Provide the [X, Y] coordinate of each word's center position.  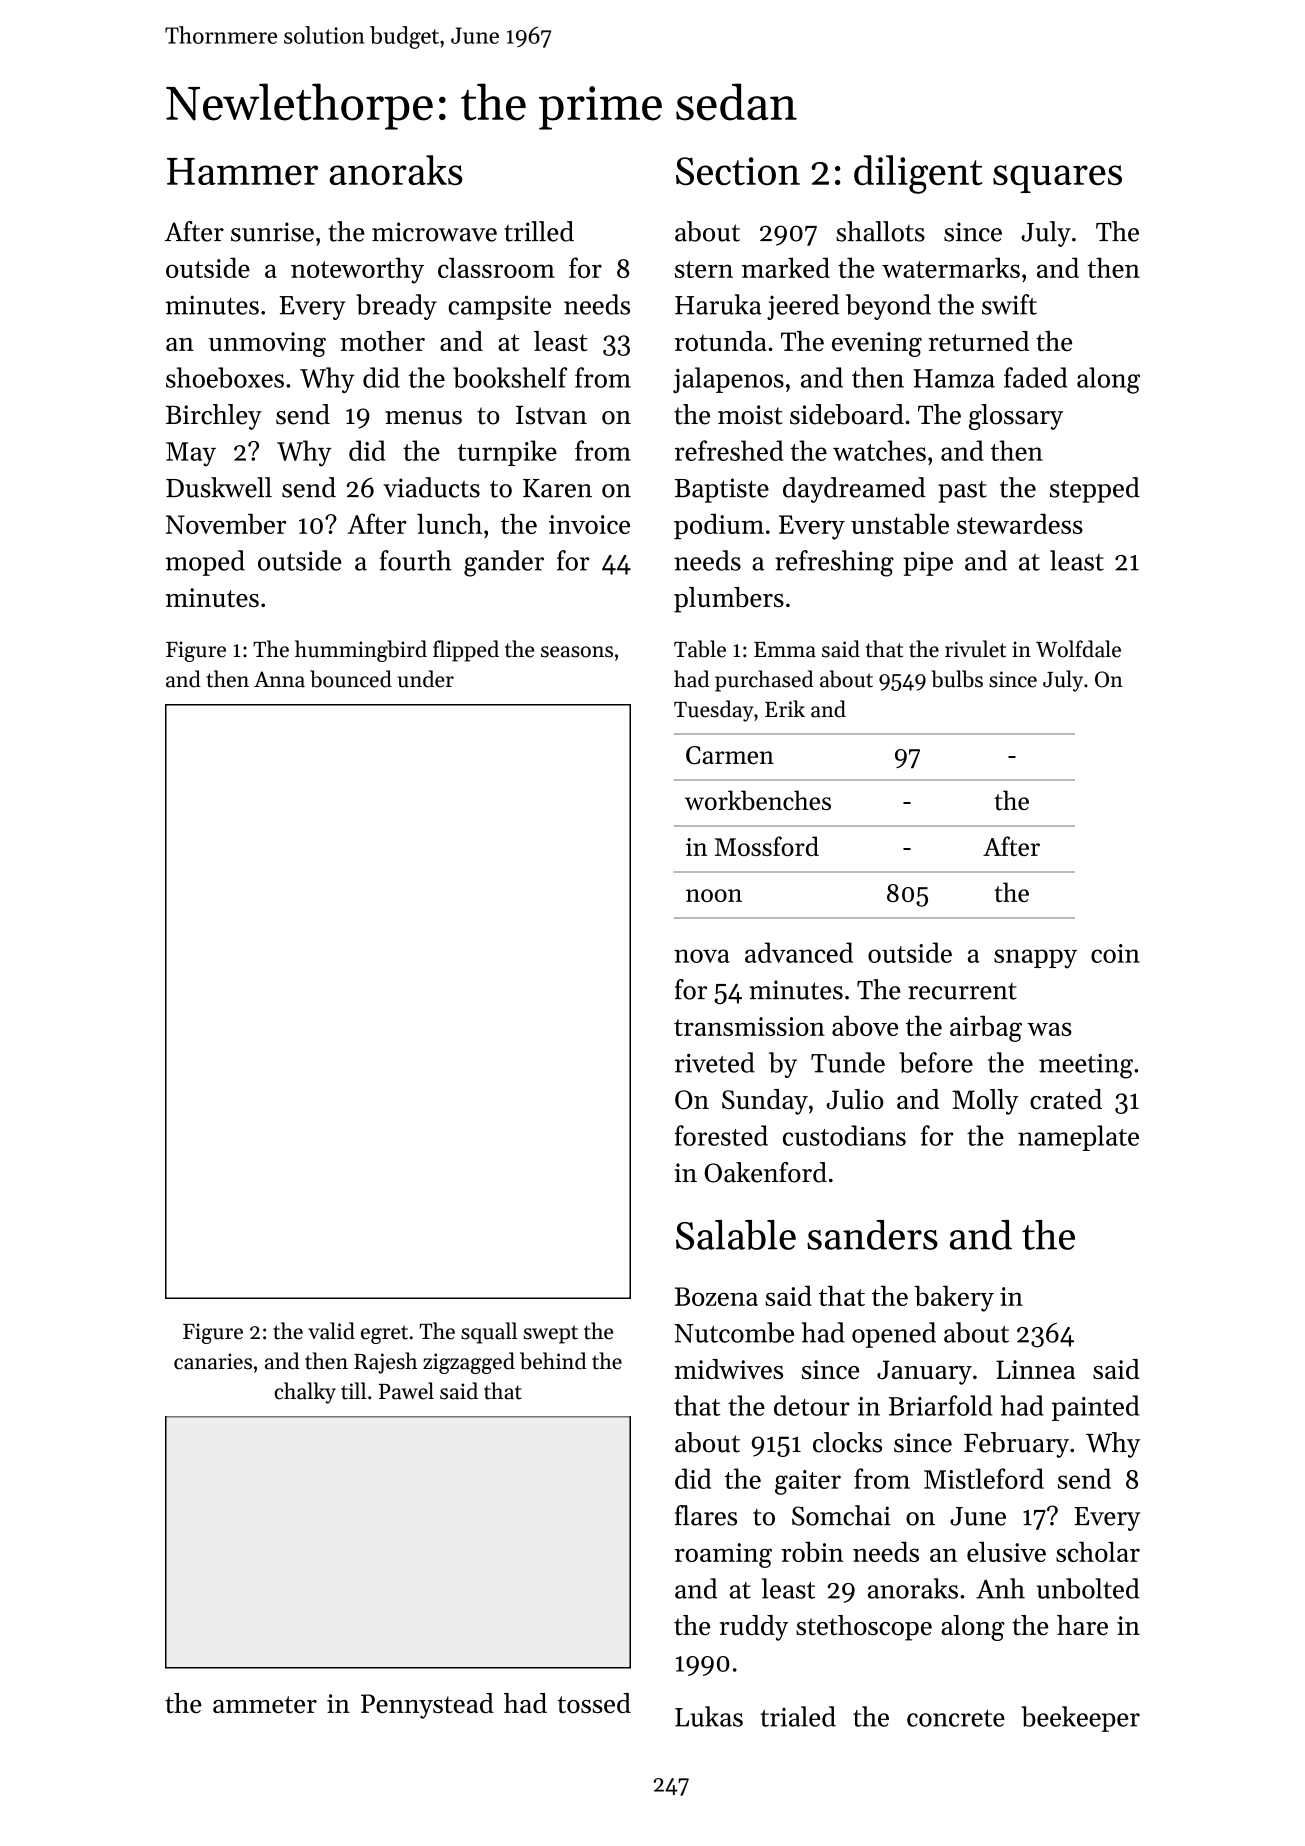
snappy [1035, 959]
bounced [351, 679]
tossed [594, 1703]
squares [1057, 179]
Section [738, 171]
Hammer [242, 171]
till [353, 1391]
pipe [928, 563]
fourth [416, 560]
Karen [557, 488]
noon [714, 895]
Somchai [841, 1515]
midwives [728, 1369]
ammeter [265, 1705]
